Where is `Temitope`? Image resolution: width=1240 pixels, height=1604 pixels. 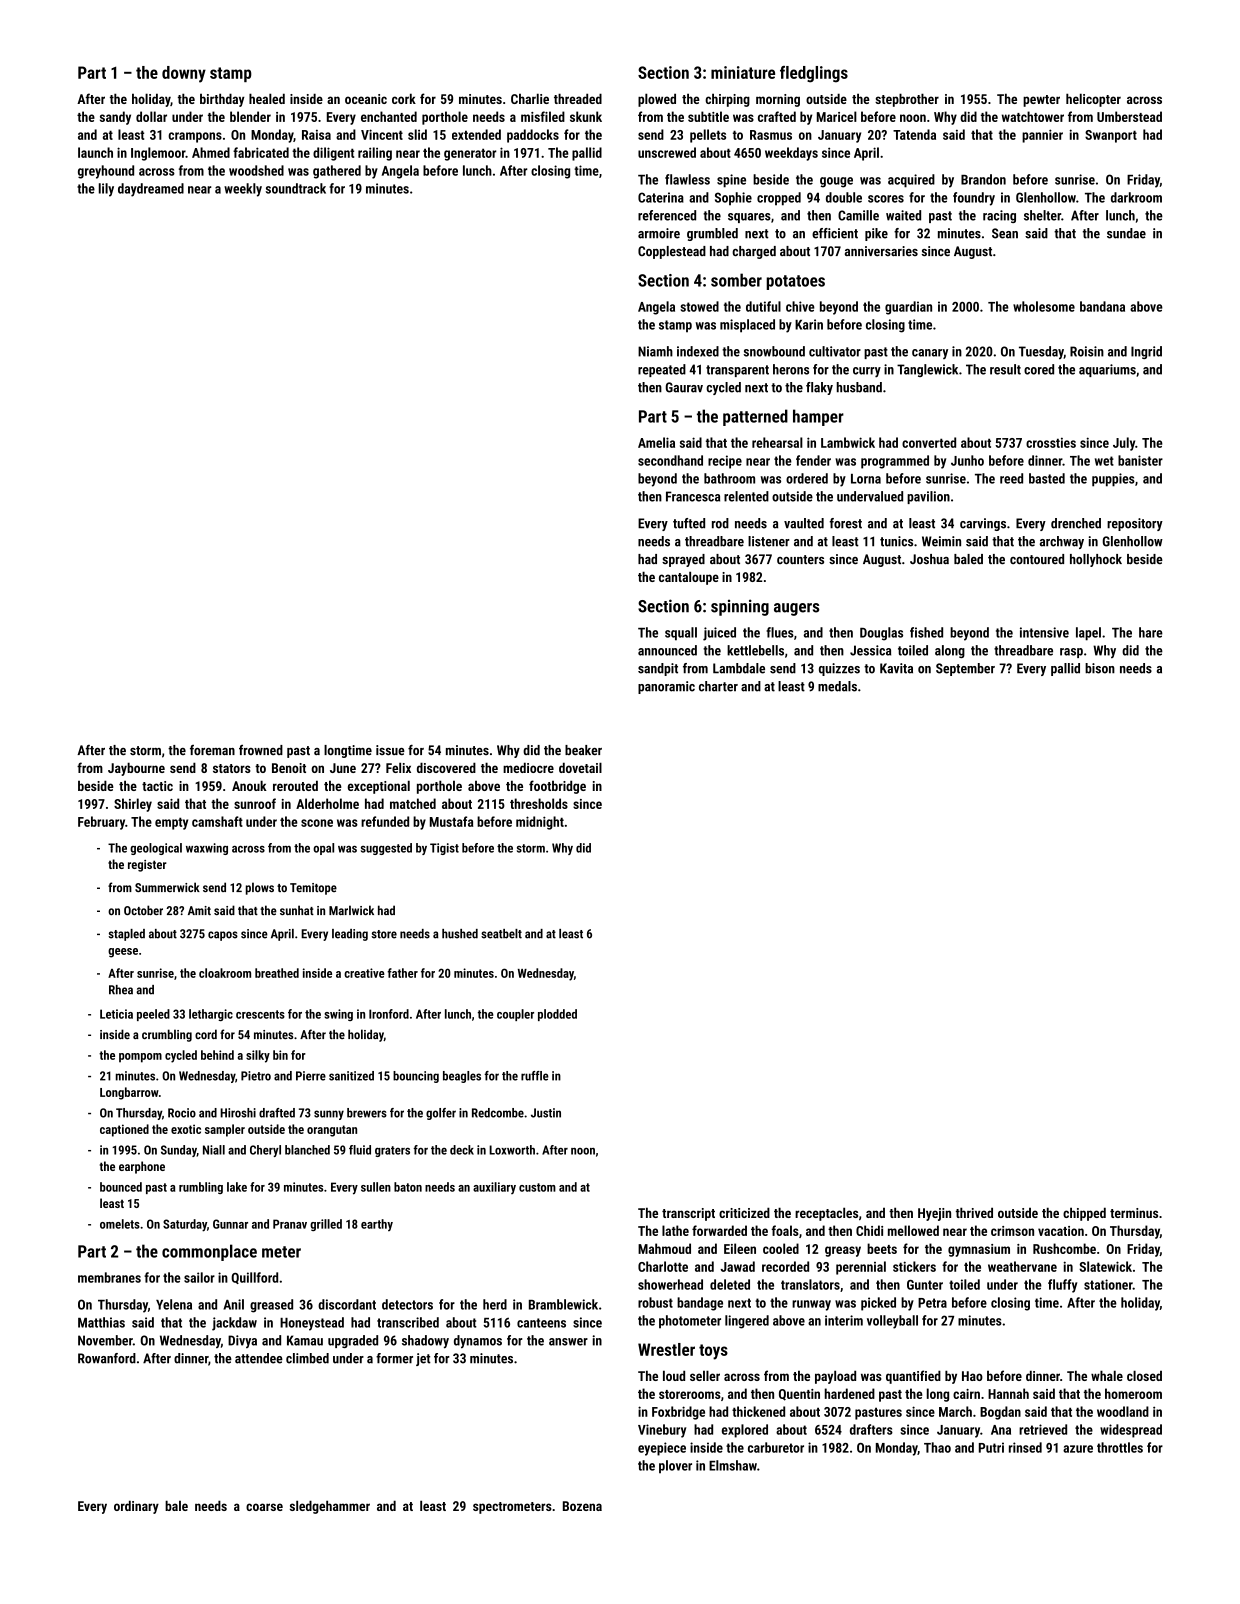 Temitope is located at coordinates (313, 889).
